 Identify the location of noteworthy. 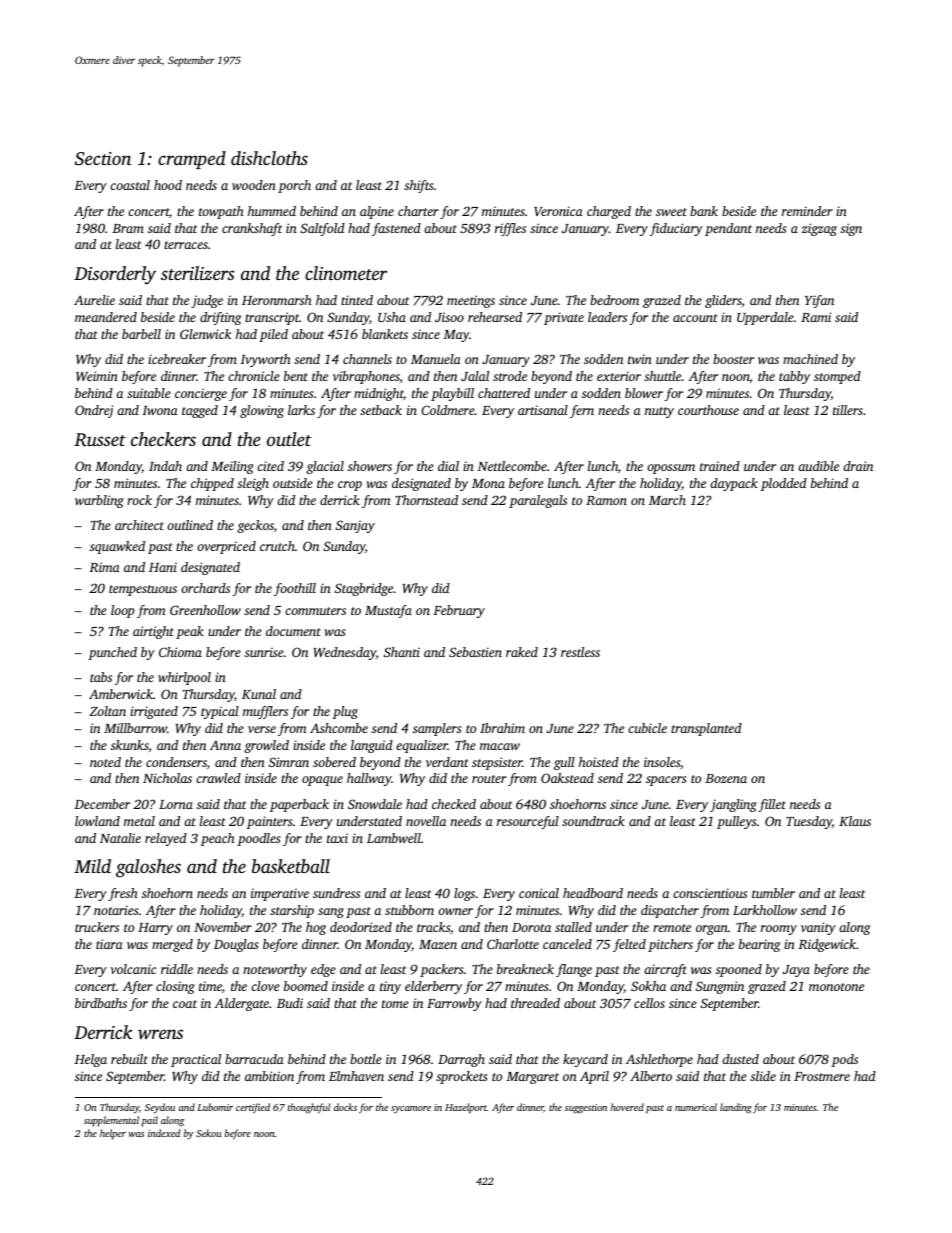
(275, 970).
